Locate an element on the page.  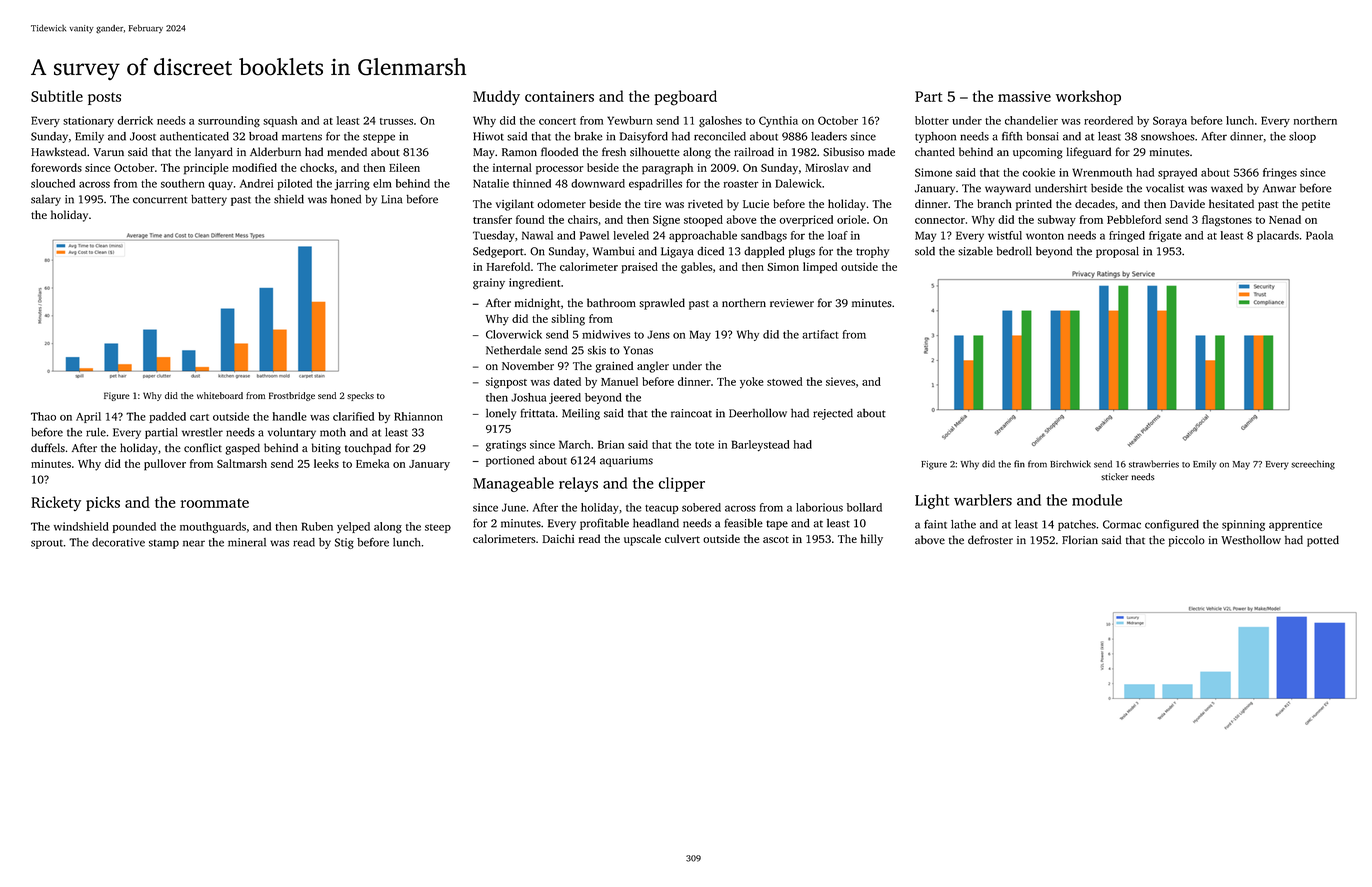
paragraph is located at coordinates (667, 169).
